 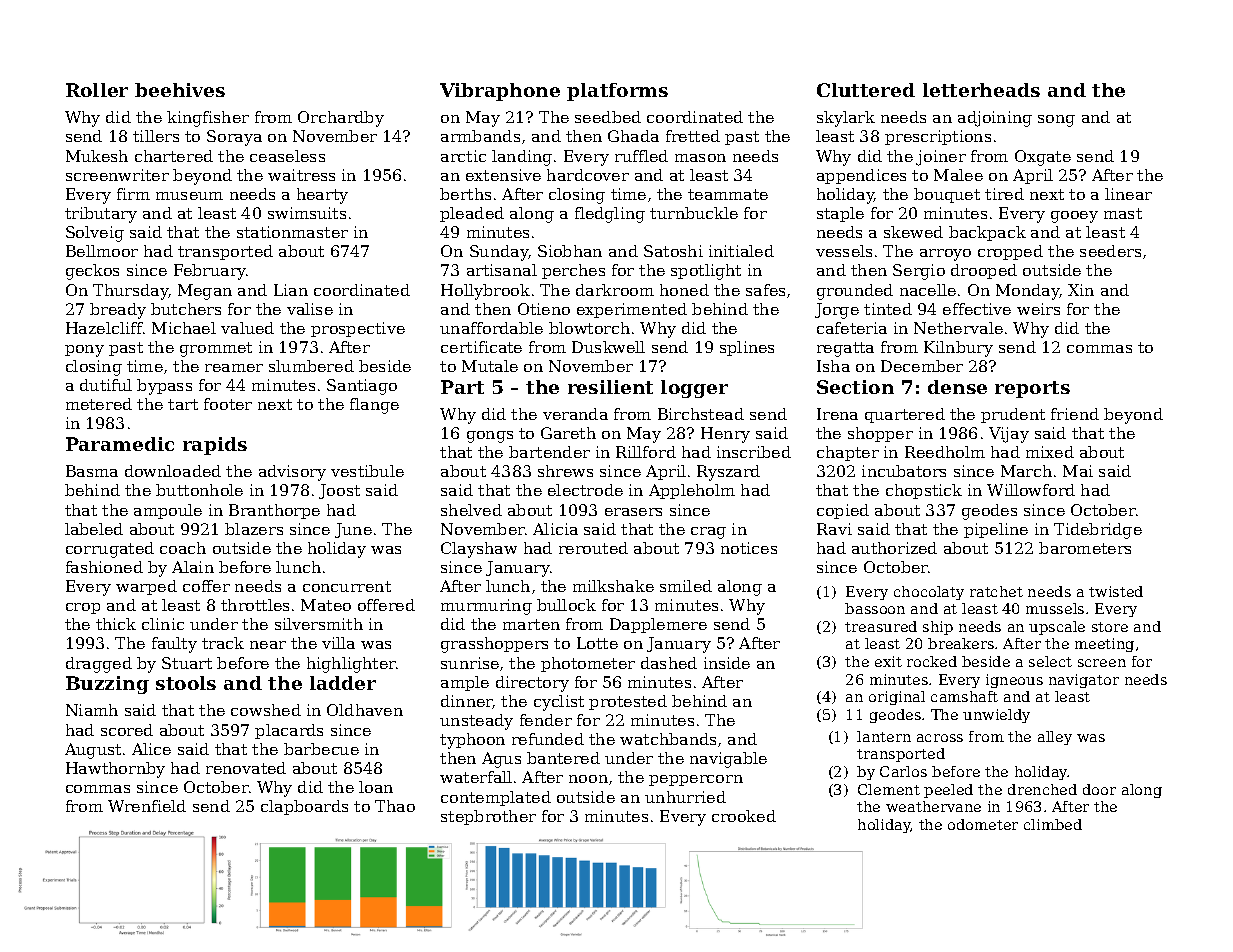 I want to click on renovated, so click(x=246, y=768).
